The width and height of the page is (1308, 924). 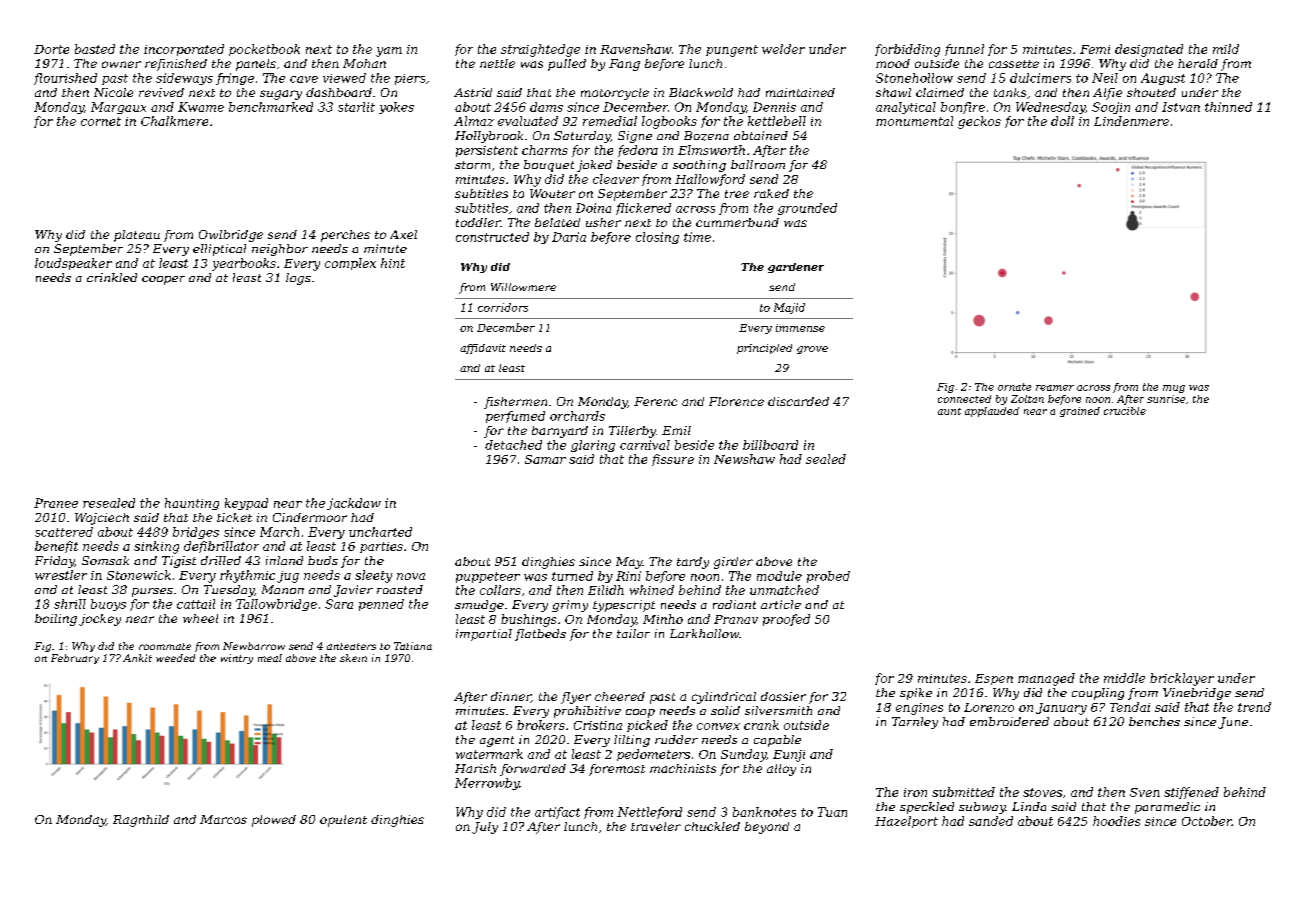 What do you see at coordinates (1125, 411) in the page?
I see `crucible` at bounding box center [1125, 411].
